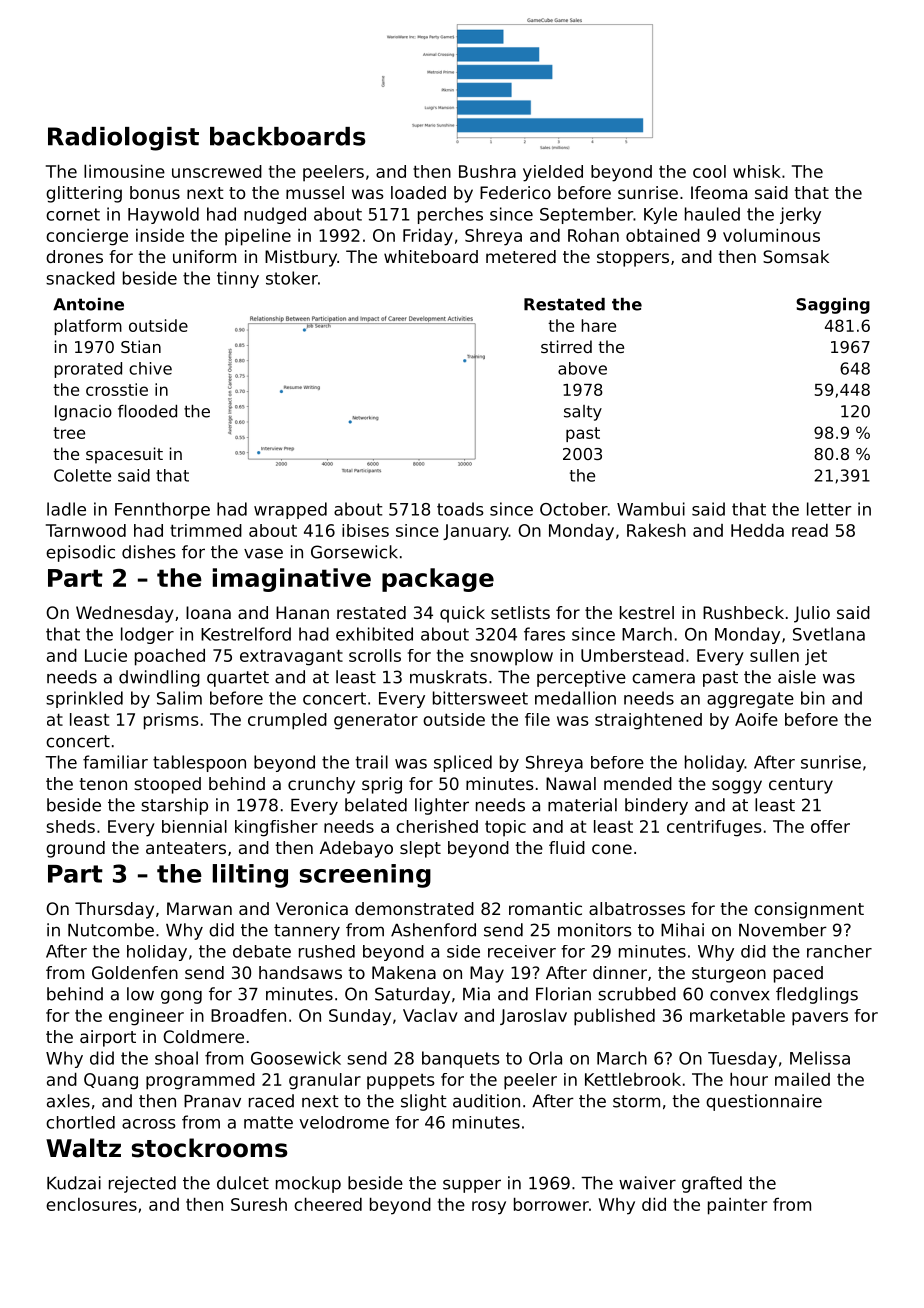  I want to click on read, so click(810, 530).
